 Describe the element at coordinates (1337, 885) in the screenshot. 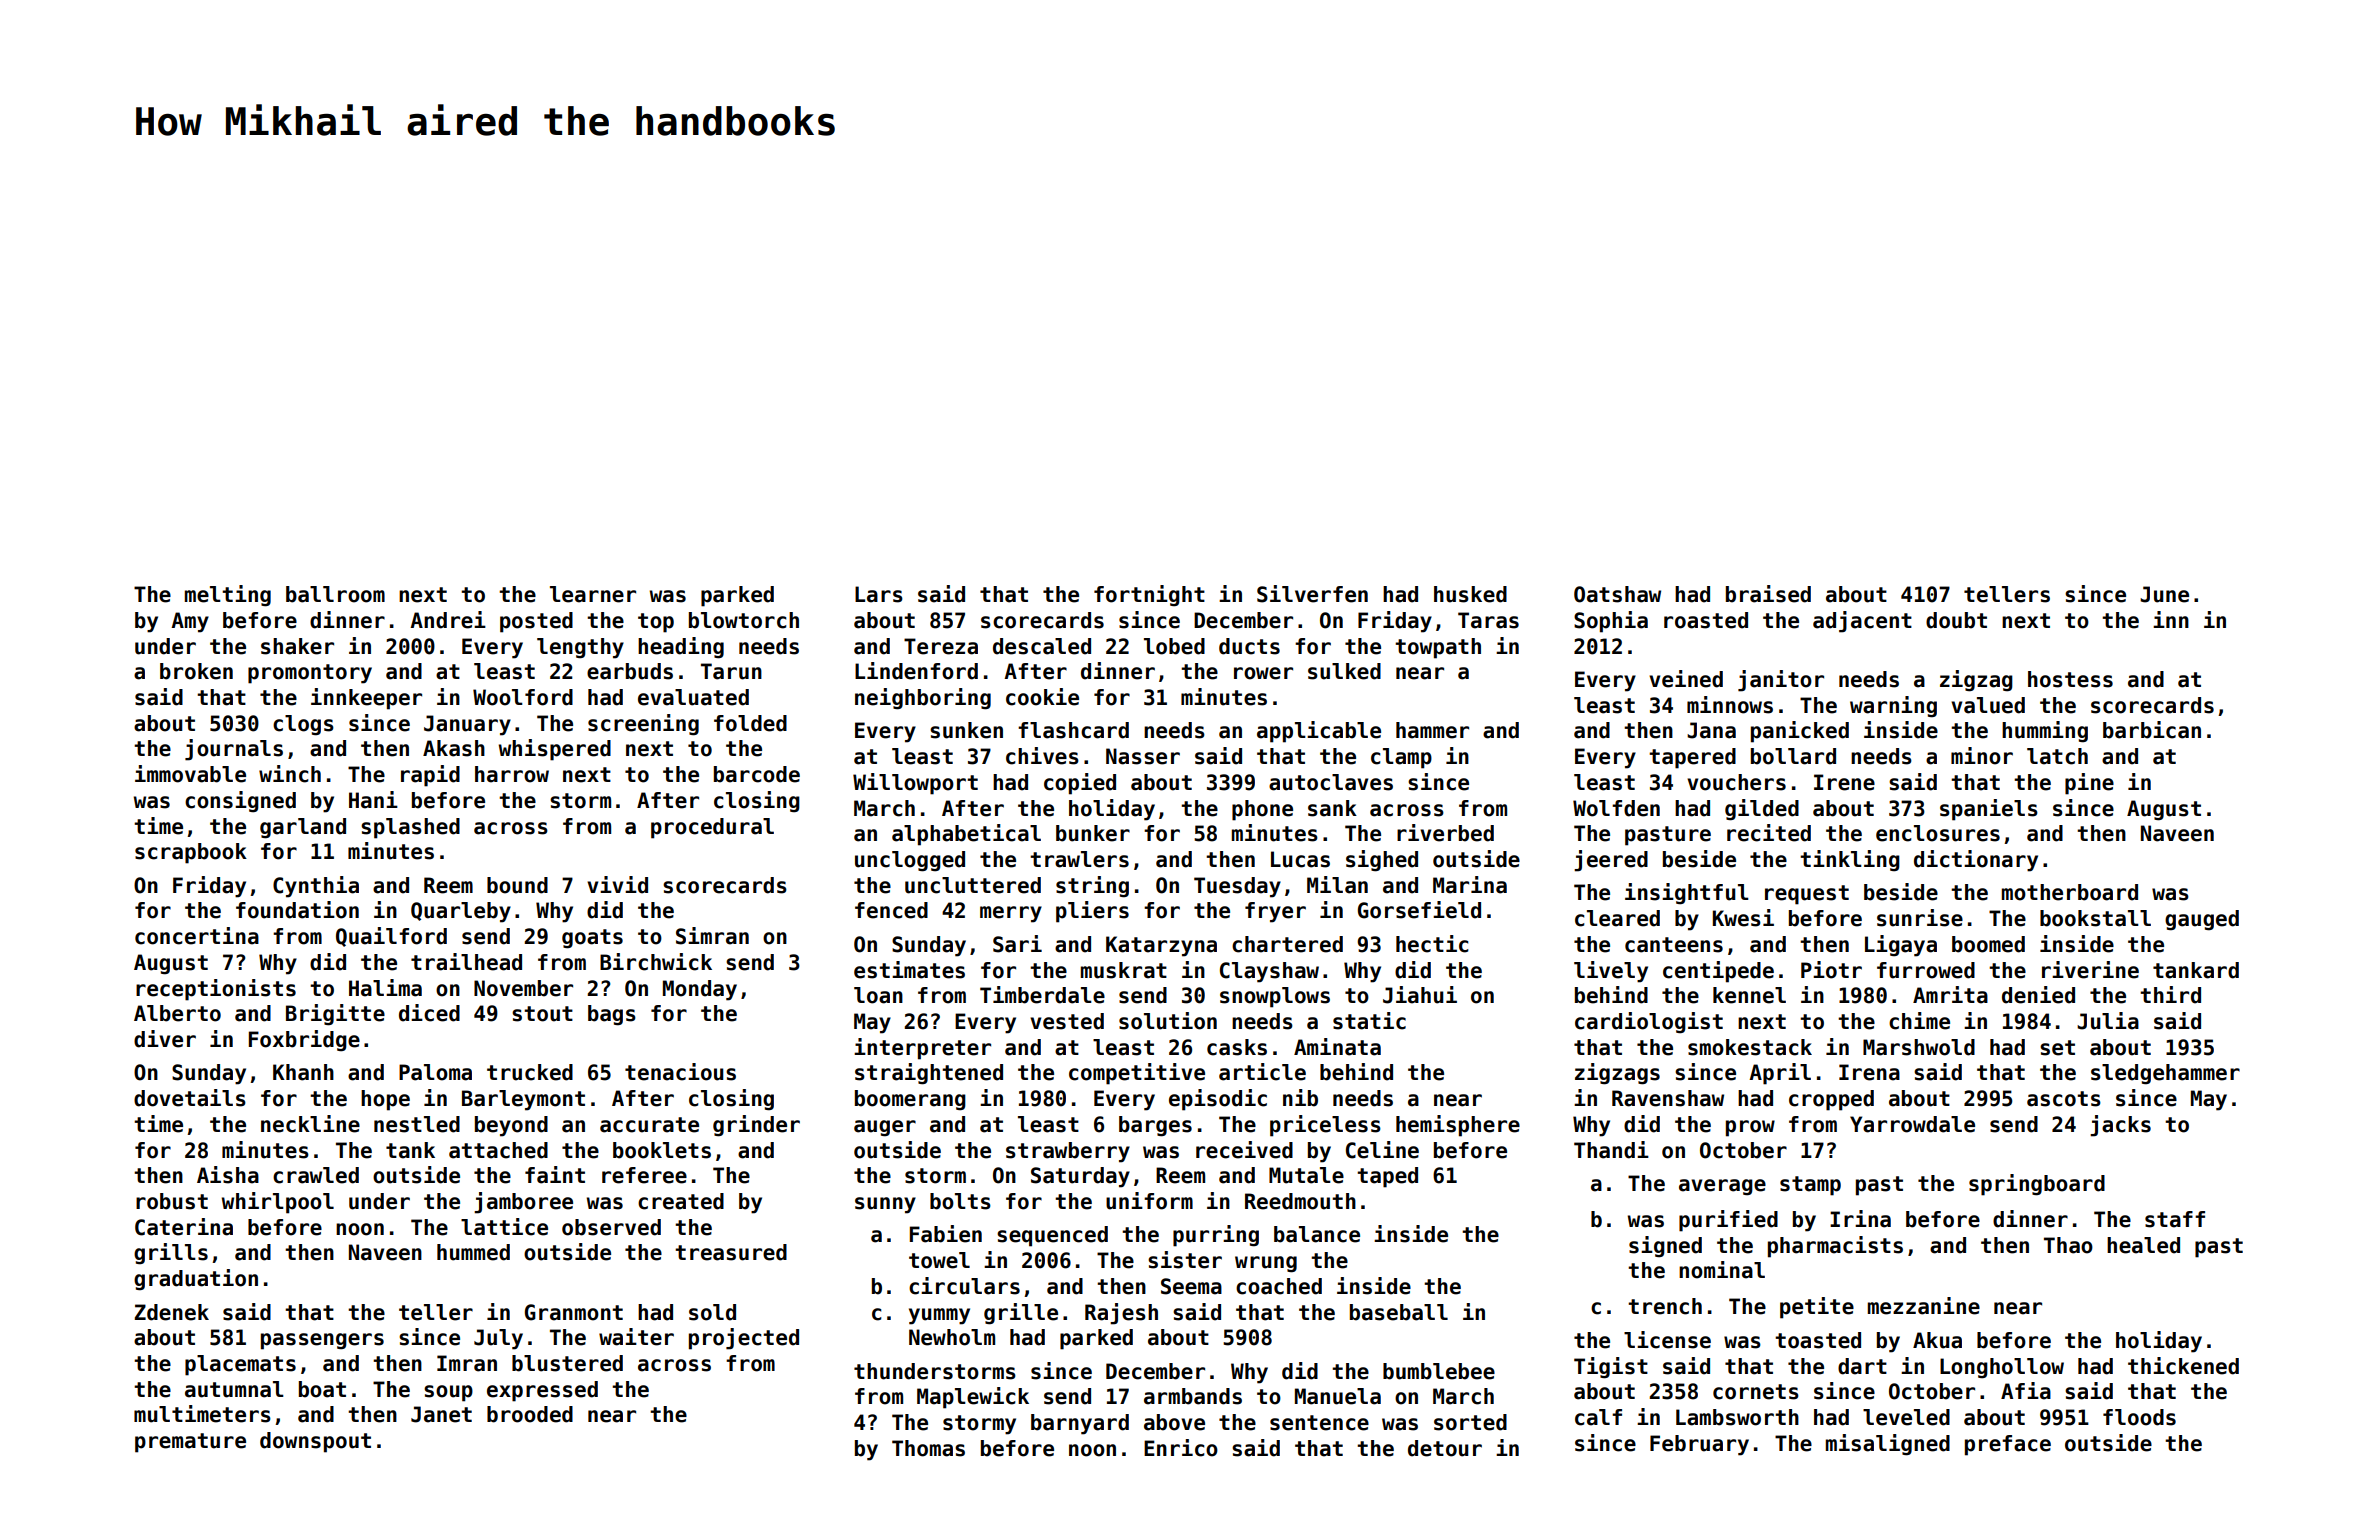

I see `Milan` at that location.
